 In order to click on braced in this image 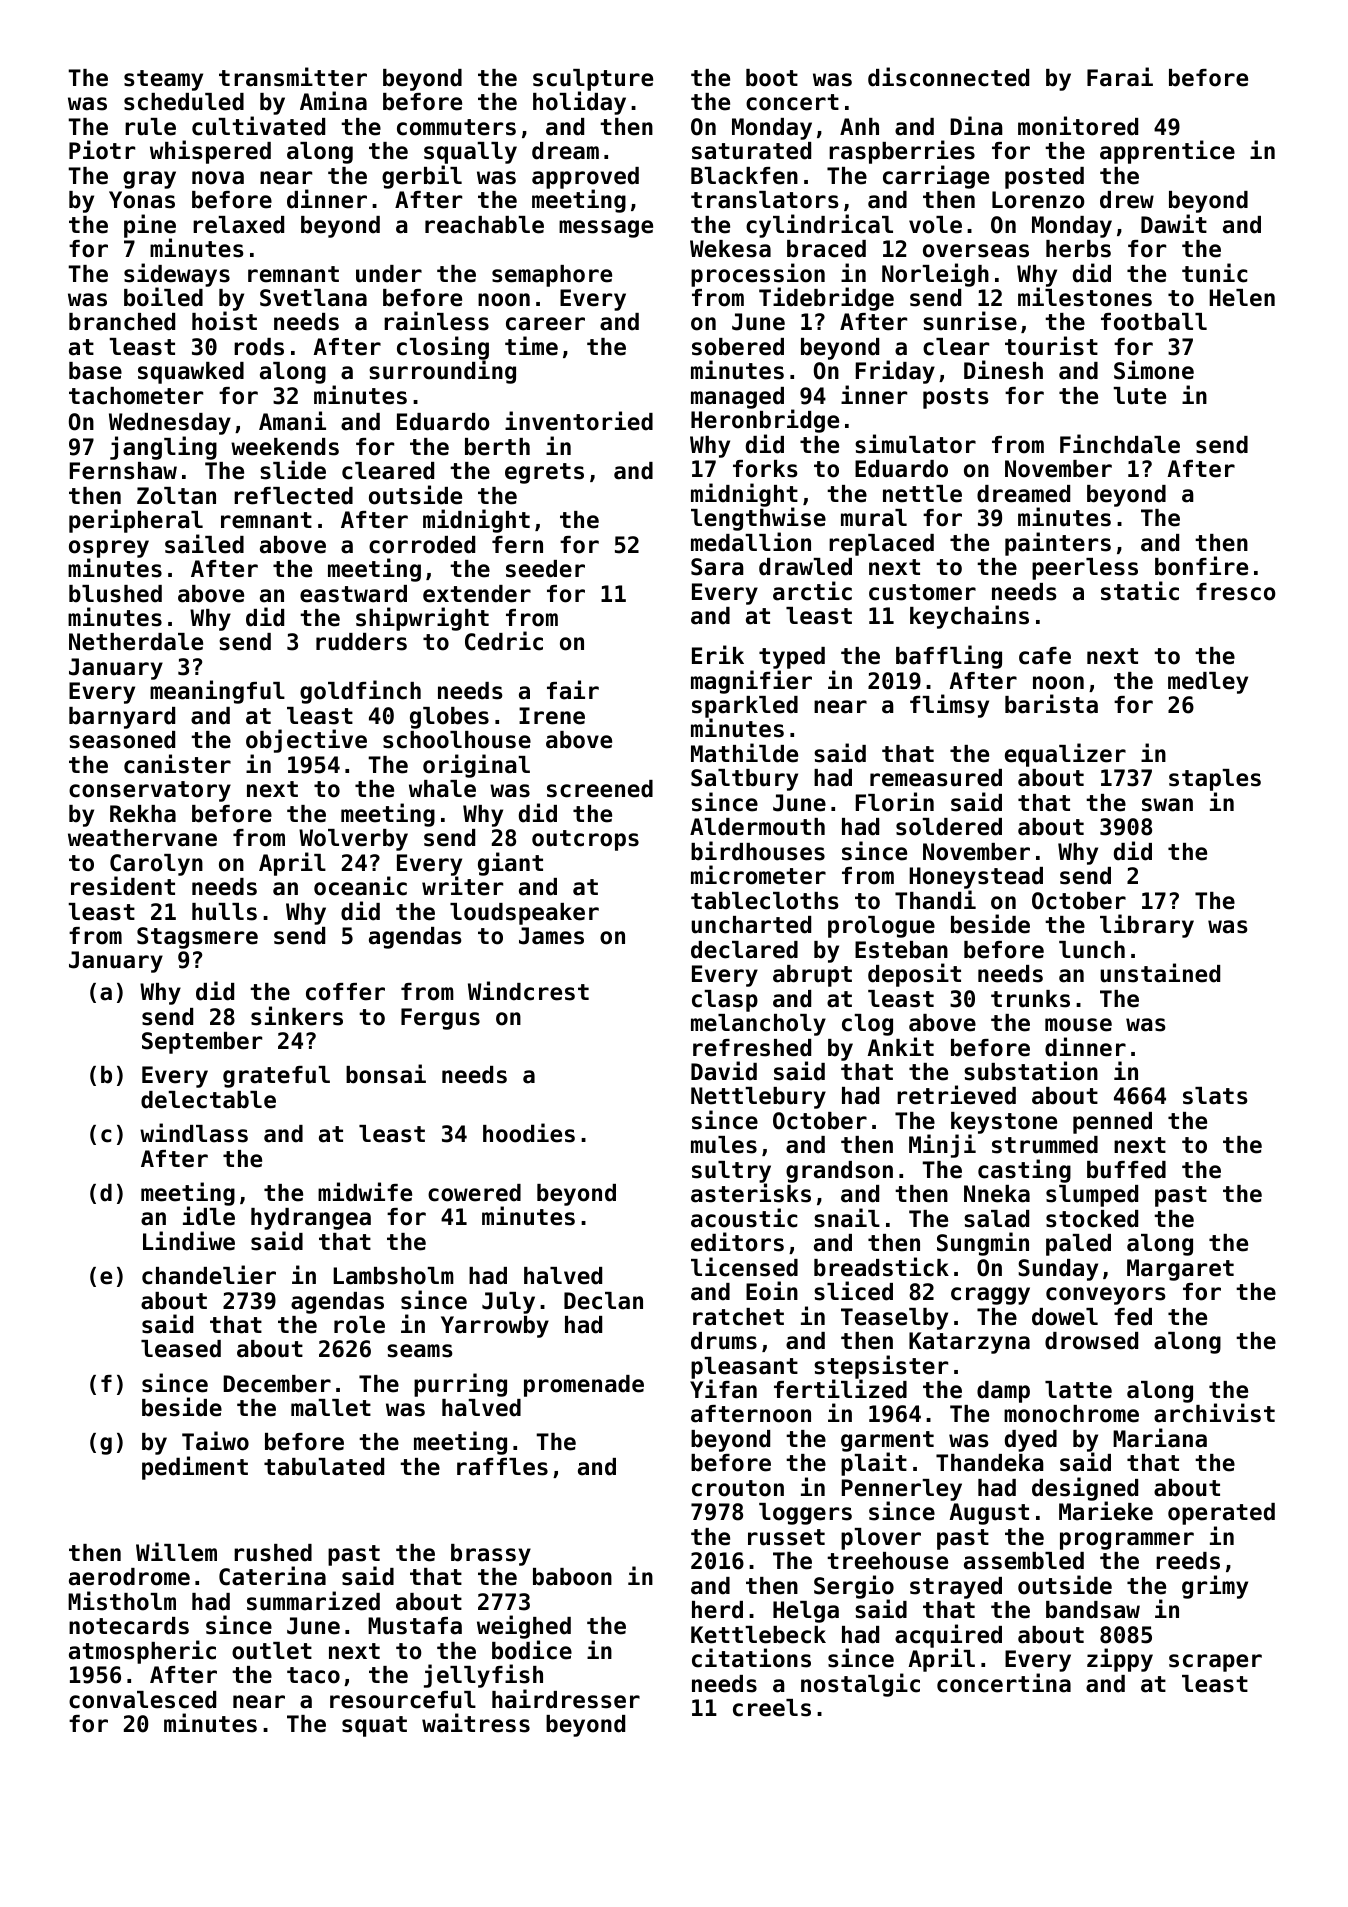, I will do `click(826, 249)`.
